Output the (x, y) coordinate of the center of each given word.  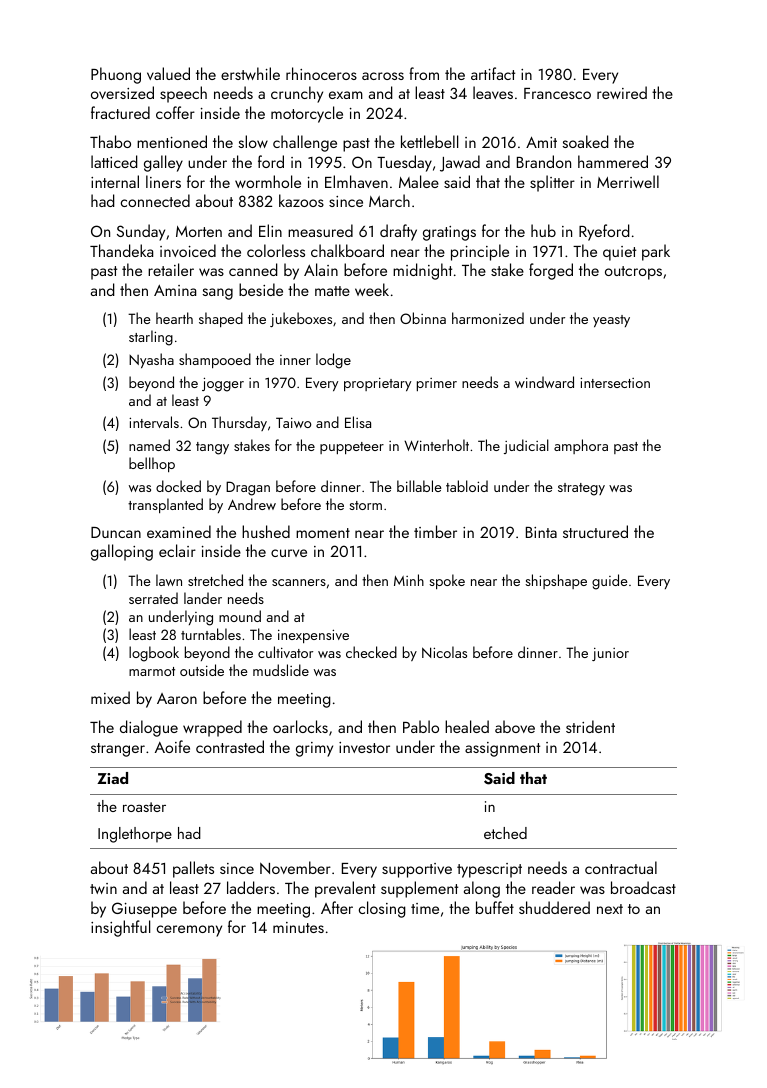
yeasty (611, 321)
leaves (493, 92)
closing (382, 909)
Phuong (116, 75)
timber (435, 531)
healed (467, 726)
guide (610, 582)
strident (590, 726)
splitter (552, 183)
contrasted (230, 746)
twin (103, 888)
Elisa (358, 422)
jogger (223, 384)
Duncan (116, 532)
